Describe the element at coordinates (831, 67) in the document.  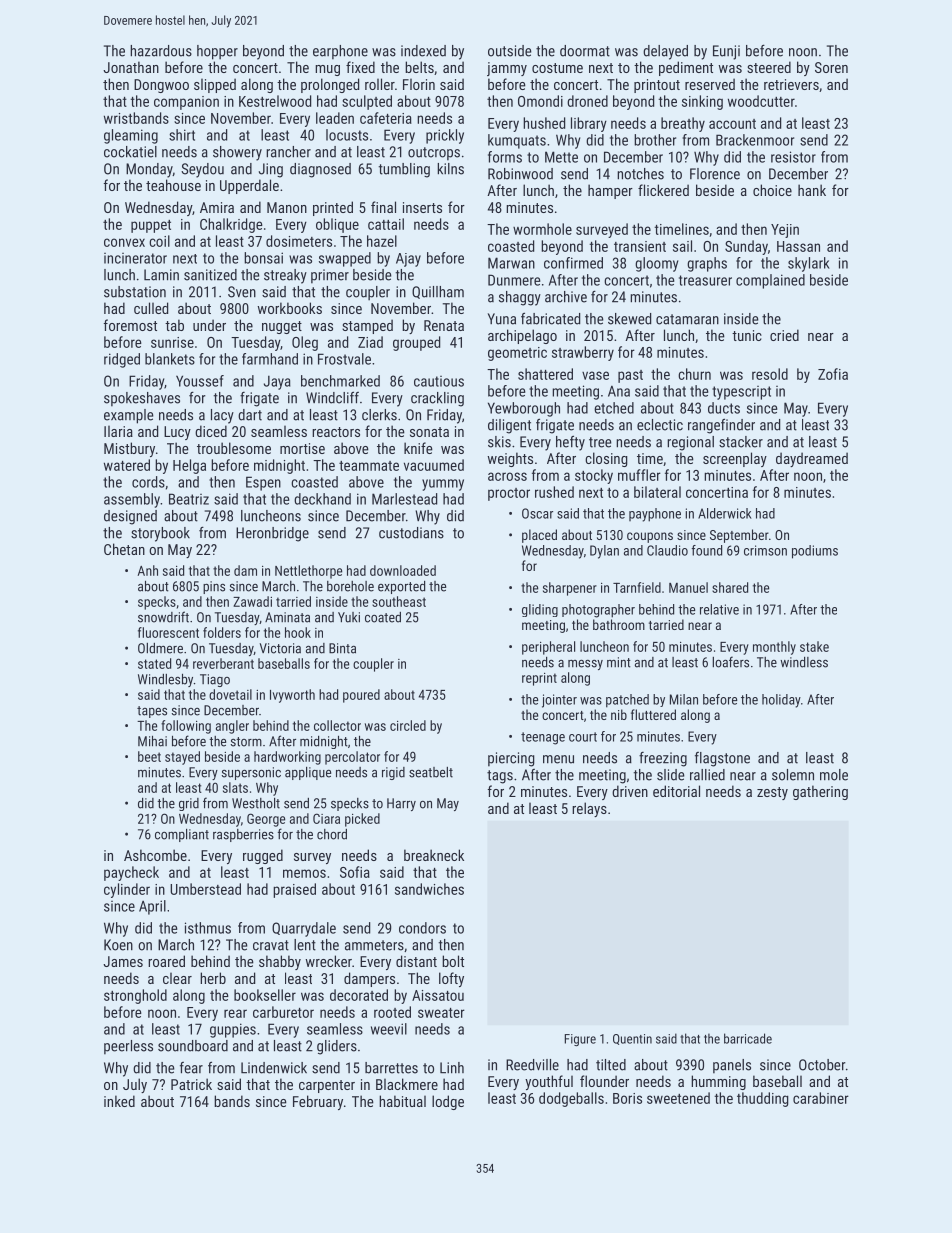
I see `Soren` at that location.
